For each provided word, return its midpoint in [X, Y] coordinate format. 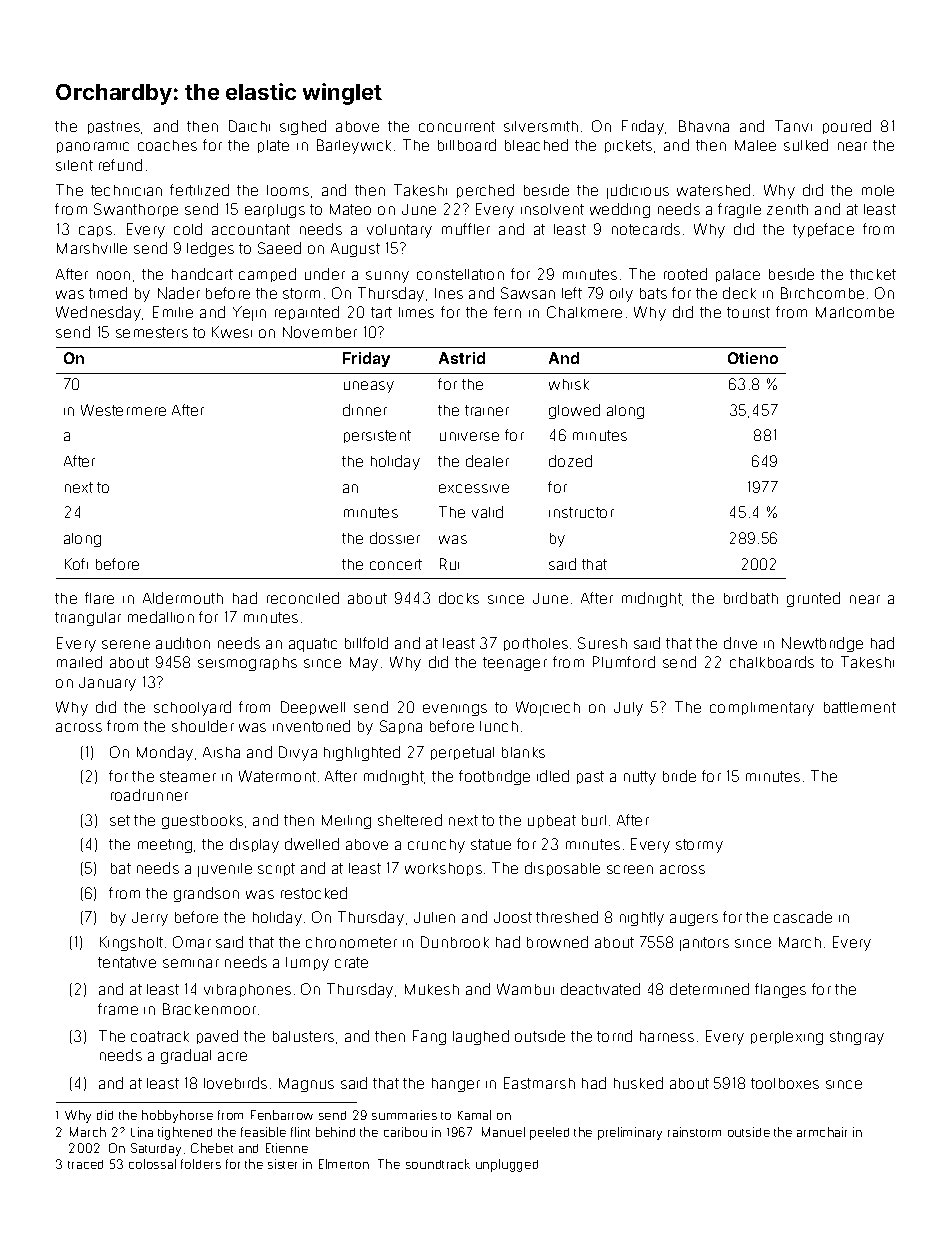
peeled [549, 1133]
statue [491, 844]
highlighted [362, 753]
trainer [487, 410]
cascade [803, 917]
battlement [860, 707]
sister [282, 1164]
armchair [822, 1132]
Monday [165, 753]
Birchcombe [822, 293]
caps [95, 231]
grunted [813, 599]
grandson [206, 894]
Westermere [123, 410]
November [320, 332]
